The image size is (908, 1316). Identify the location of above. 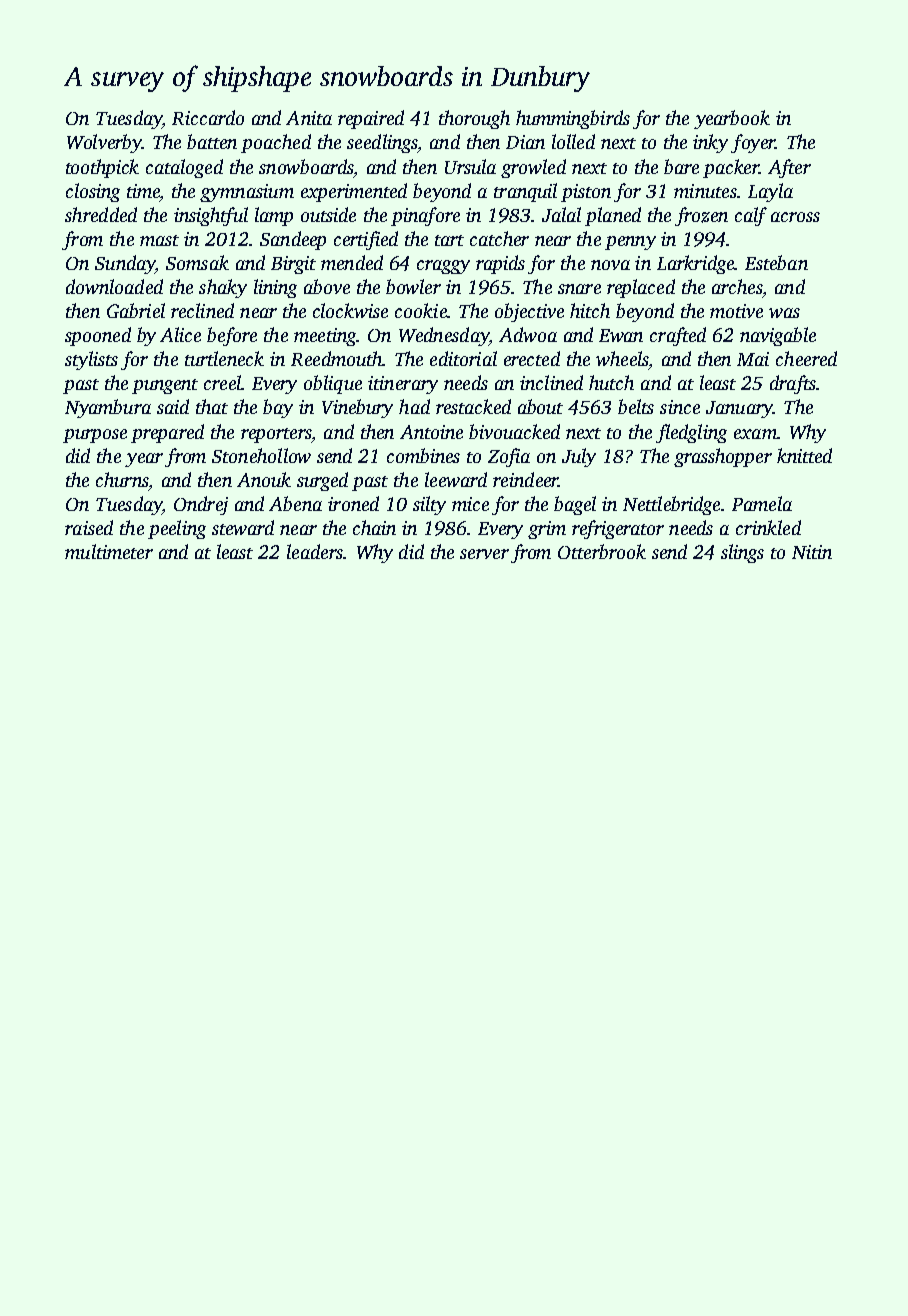
(327, 286).
